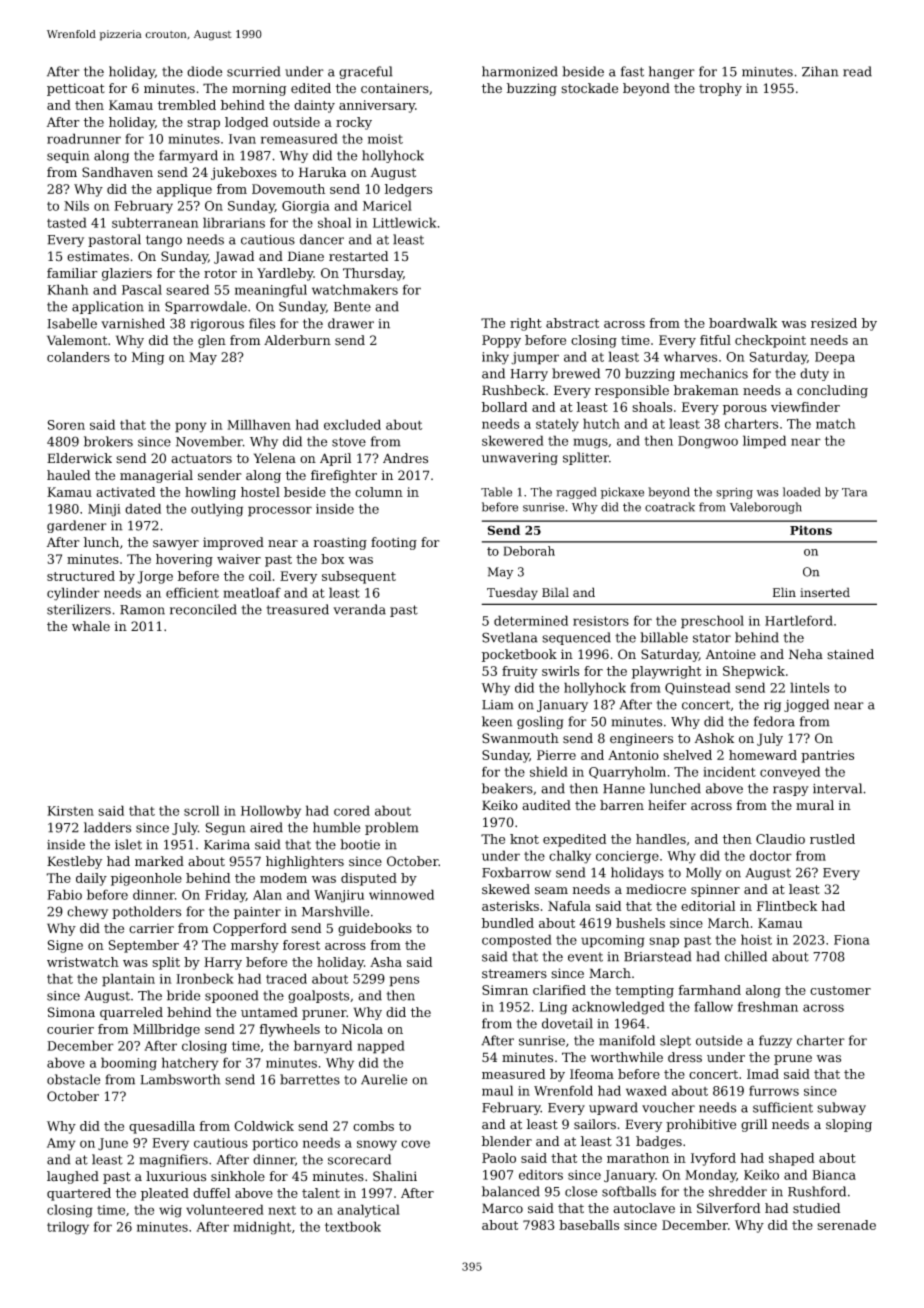 The height and width of the page is (1308, 924). I want to click on fast, so click(632, 71).
